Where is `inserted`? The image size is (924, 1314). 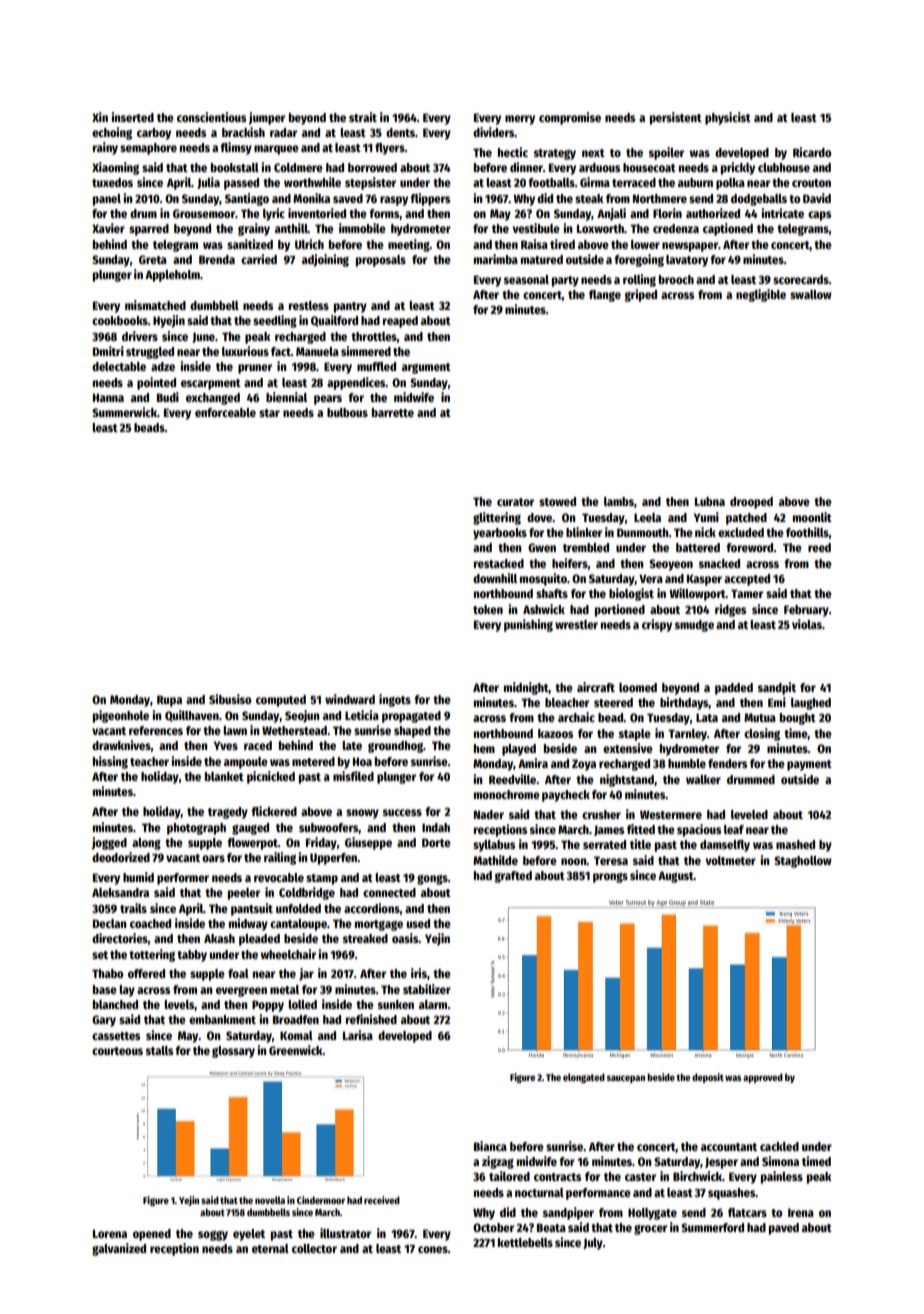
inserted is located at coordinates (132, 117).
